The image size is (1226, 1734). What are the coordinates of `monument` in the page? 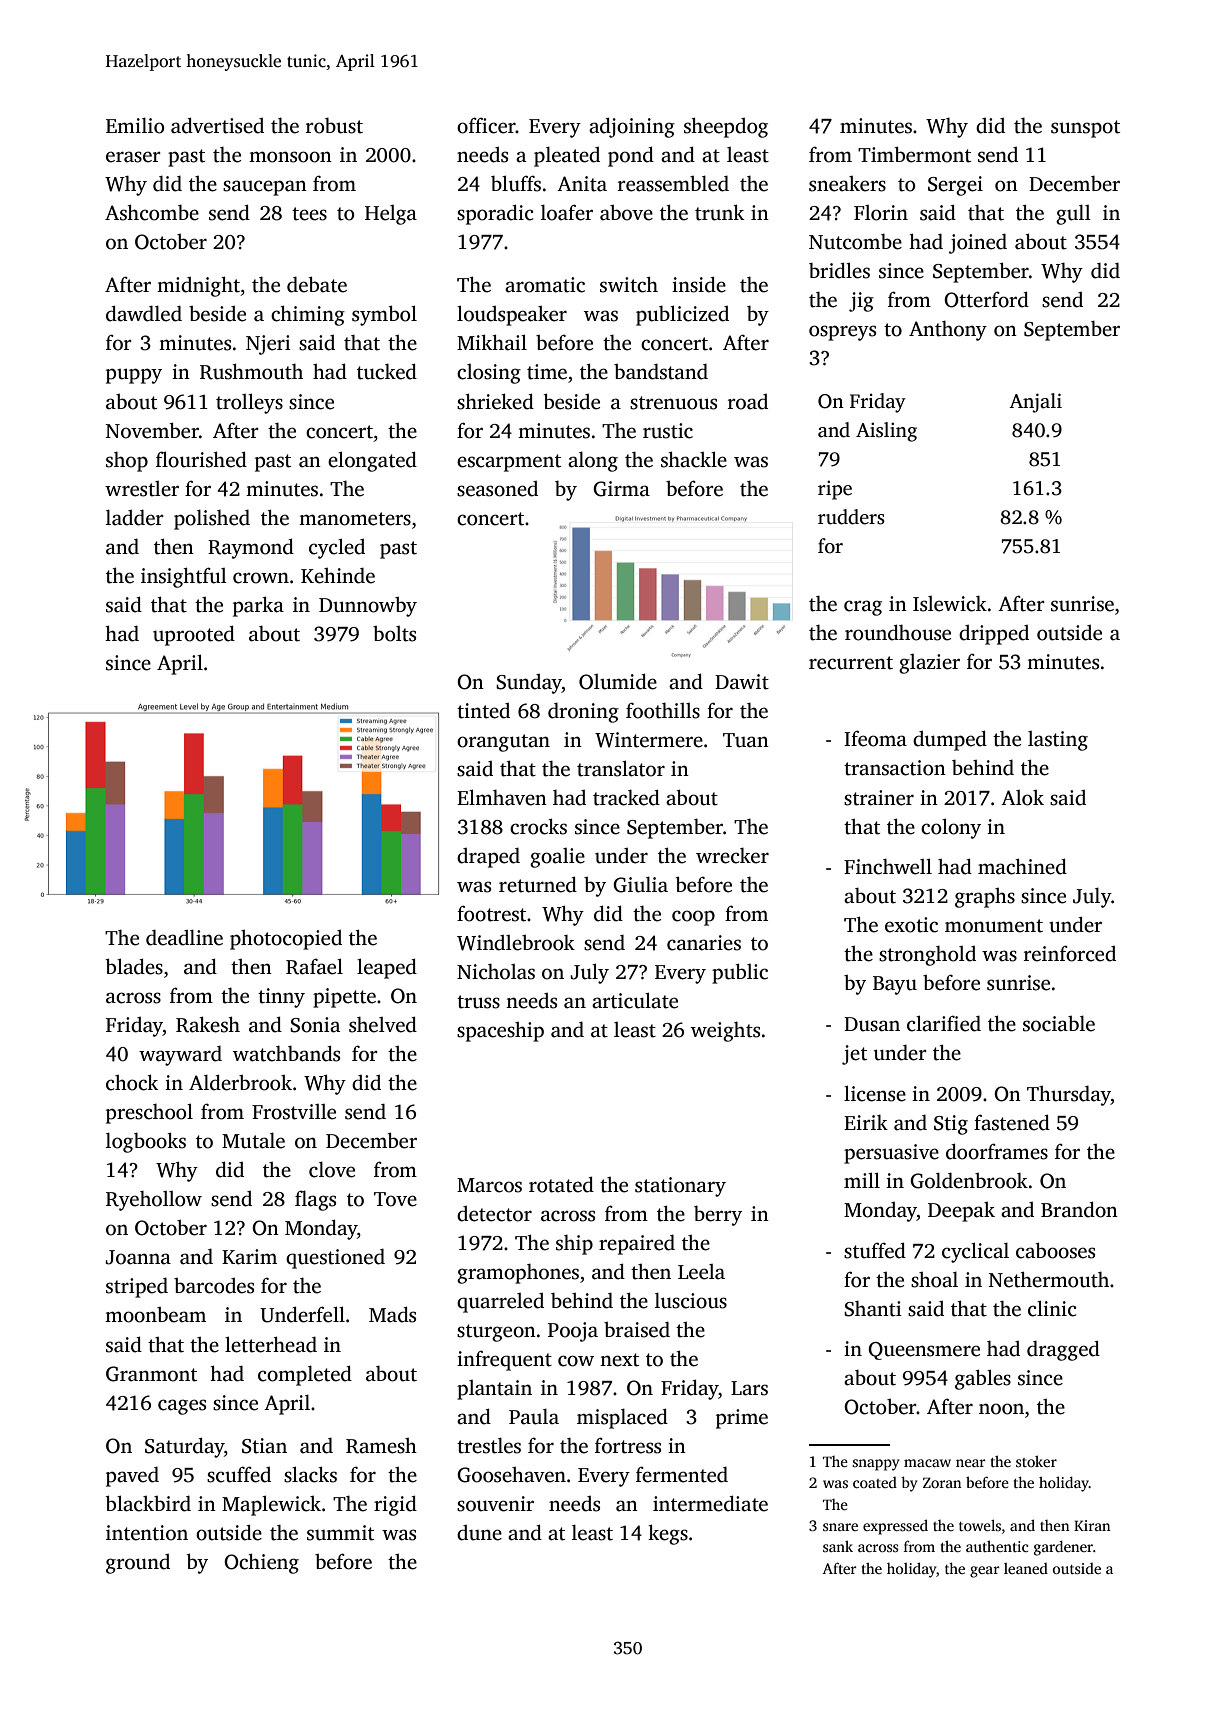 It's located at (994, 926).
